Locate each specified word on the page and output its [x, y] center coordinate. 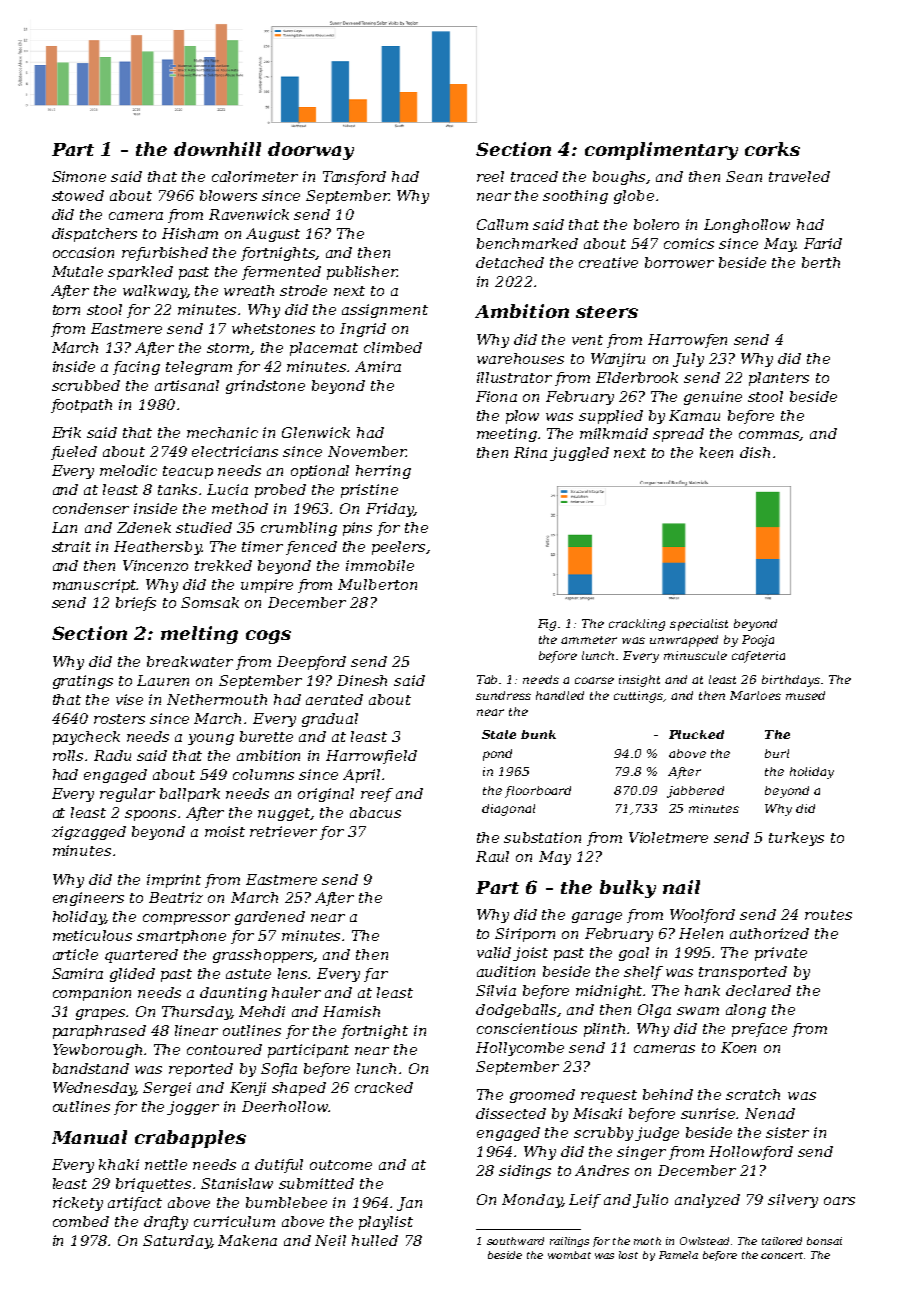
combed [81, 1221]
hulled [375, 1240]
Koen [738, 1047]
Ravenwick [249, 214]
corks [772, 149]
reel [490, 176]
